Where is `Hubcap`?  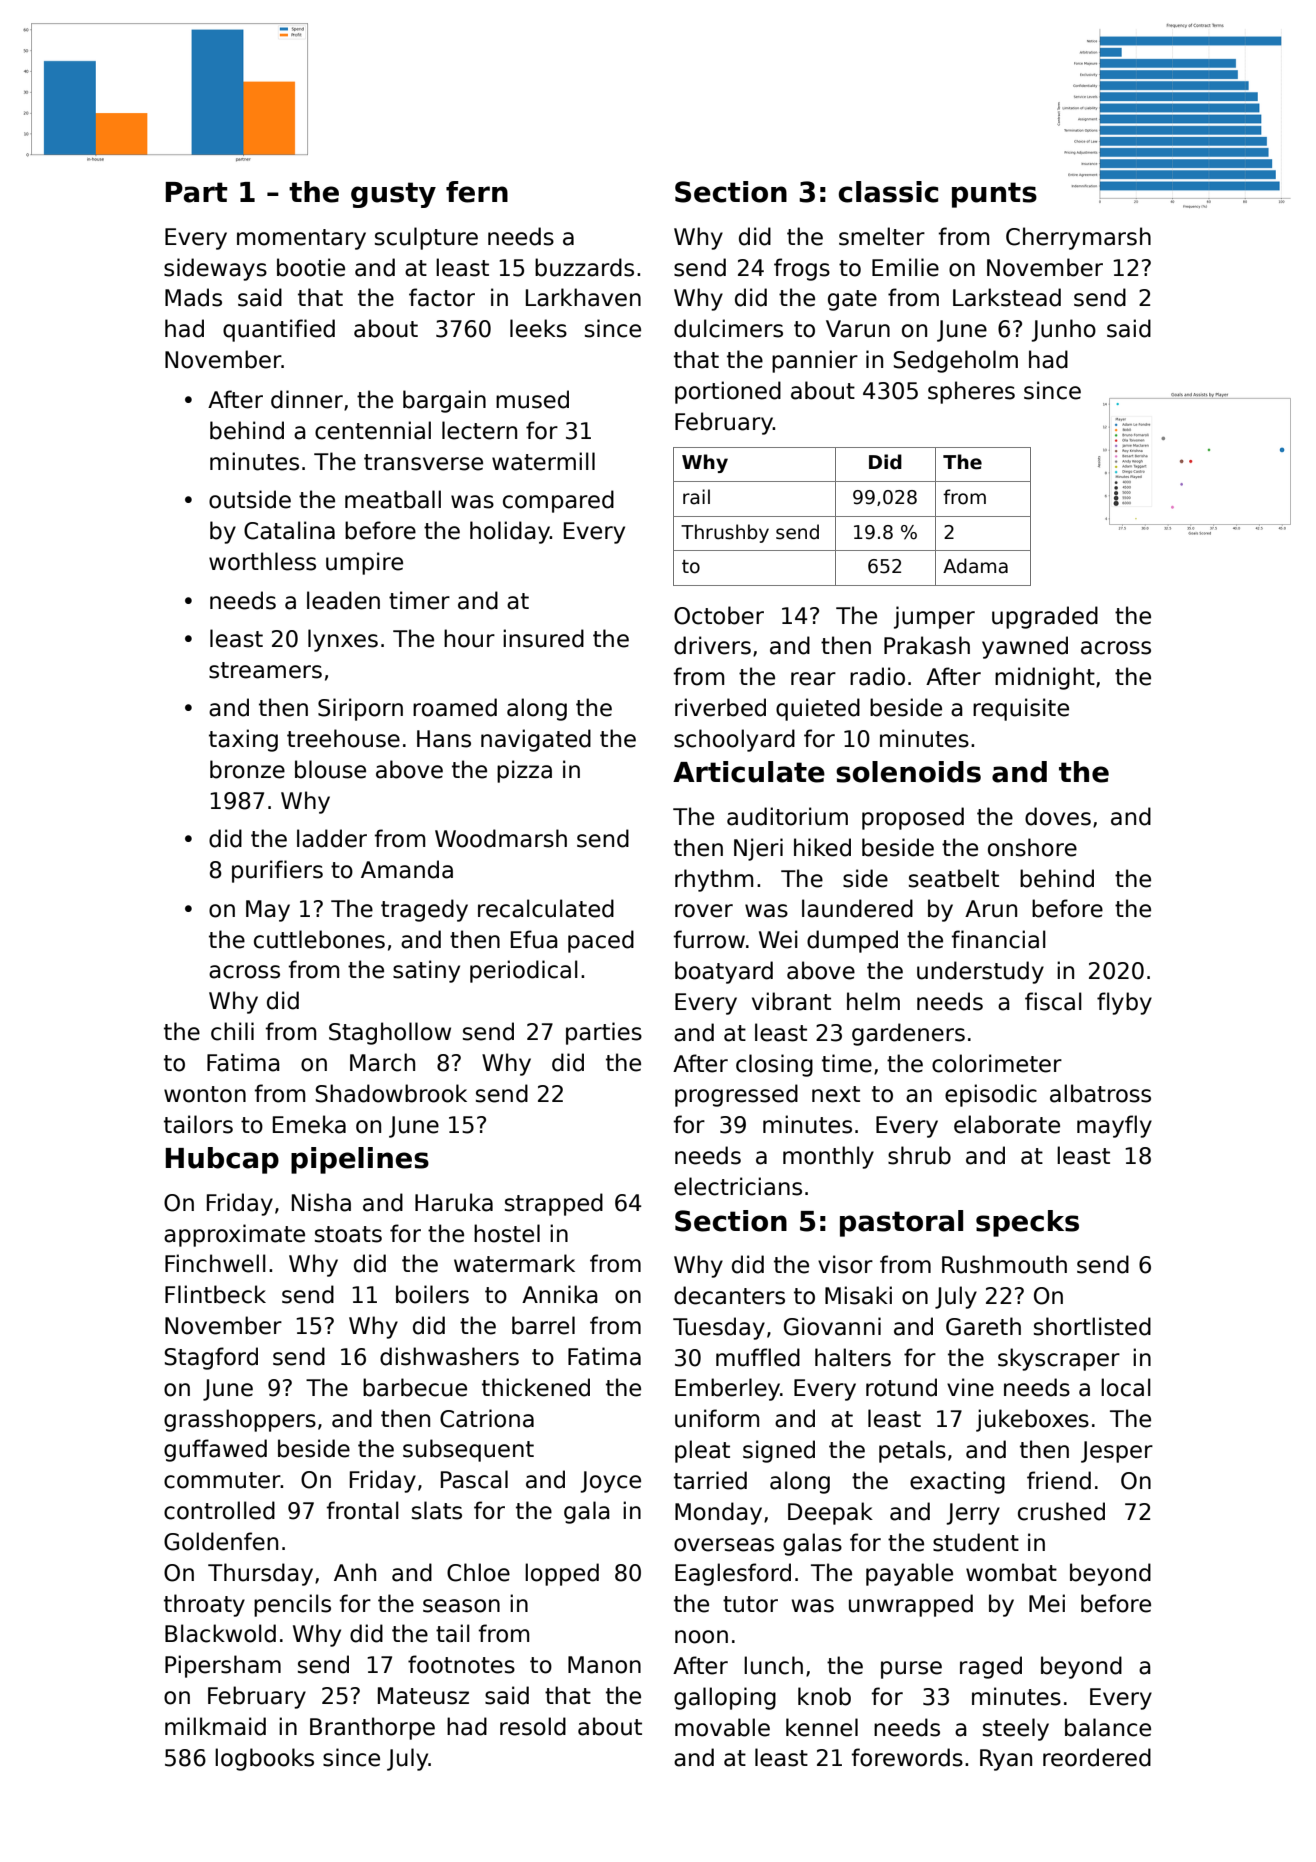
Hubcap is located at coordinates (222, 1160).
